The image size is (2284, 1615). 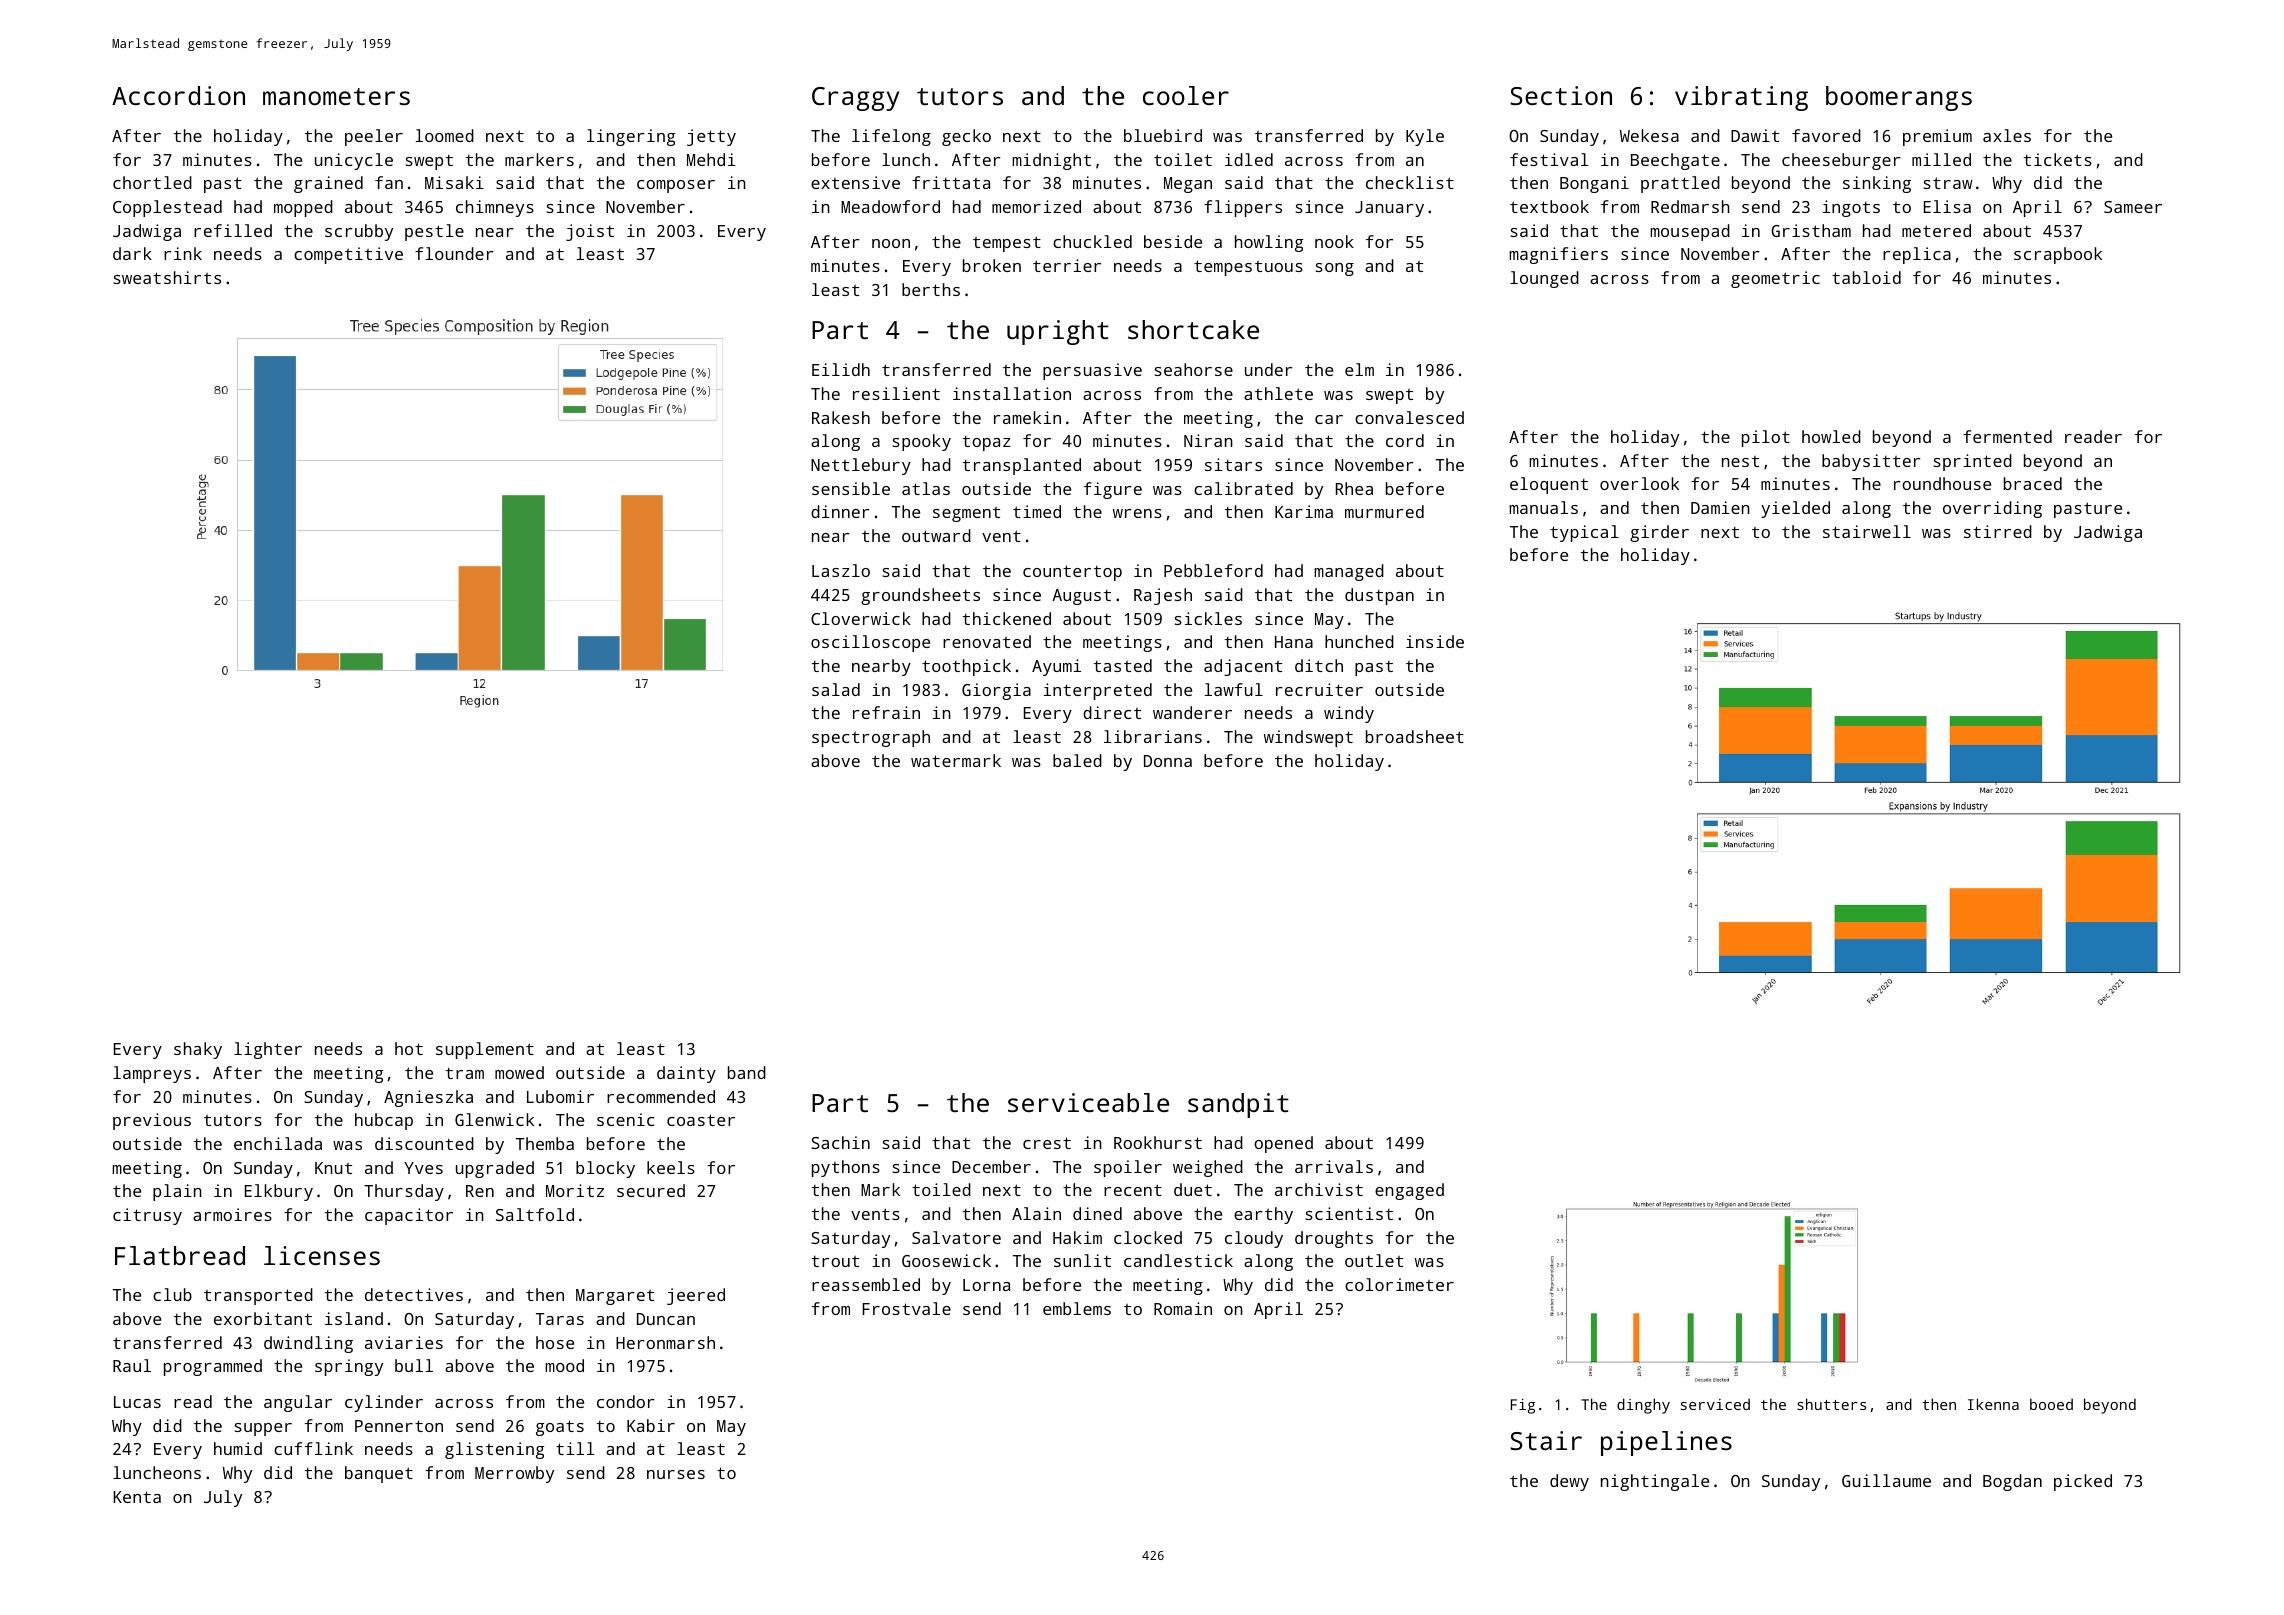 What do you see at coordinates (890, 206) in the screenshot?
I see `Meadowford` at bounding box center [890, 206].
